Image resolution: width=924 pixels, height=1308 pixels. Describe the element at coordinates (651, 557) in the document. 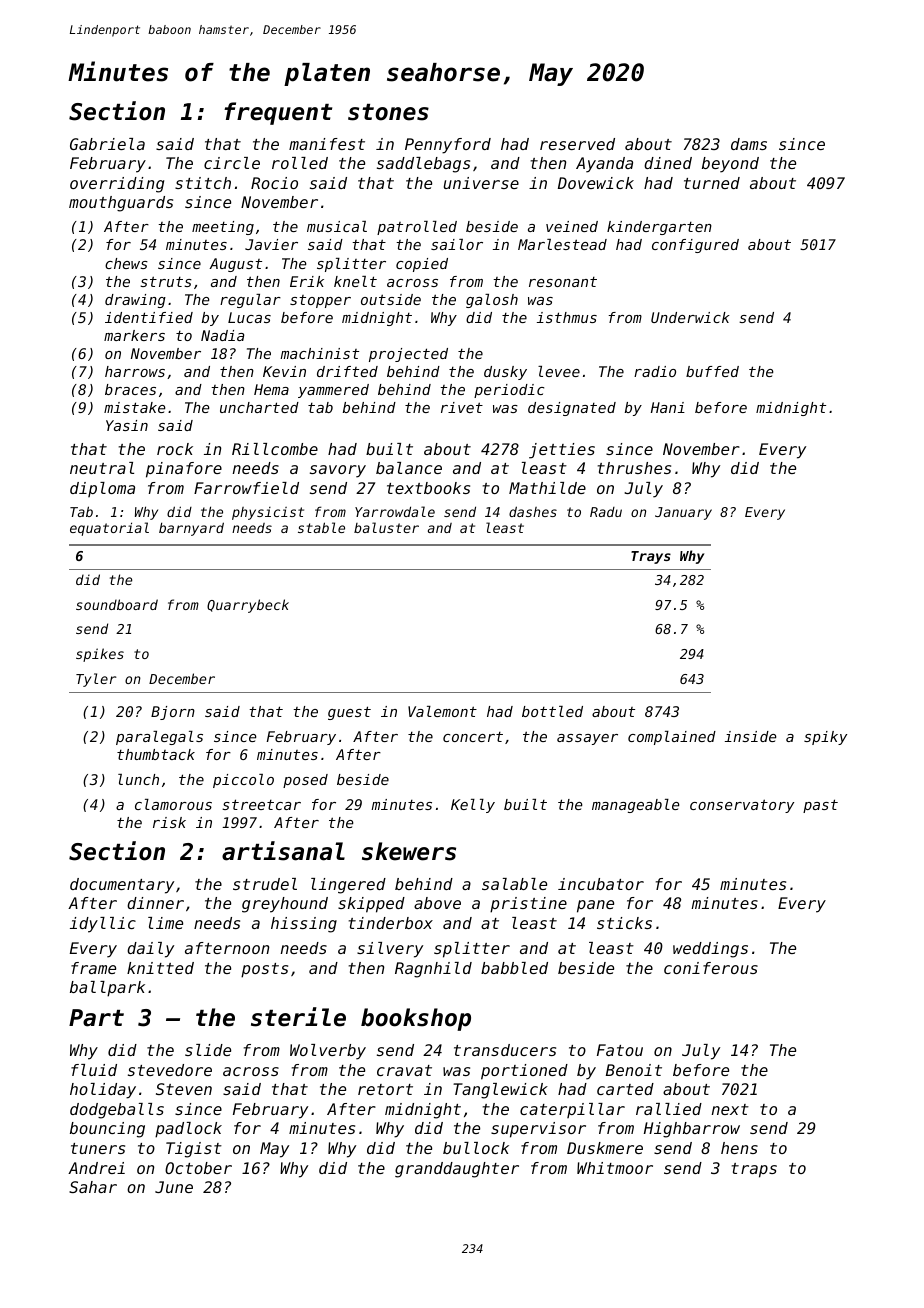

I see `Trays` at that location.
